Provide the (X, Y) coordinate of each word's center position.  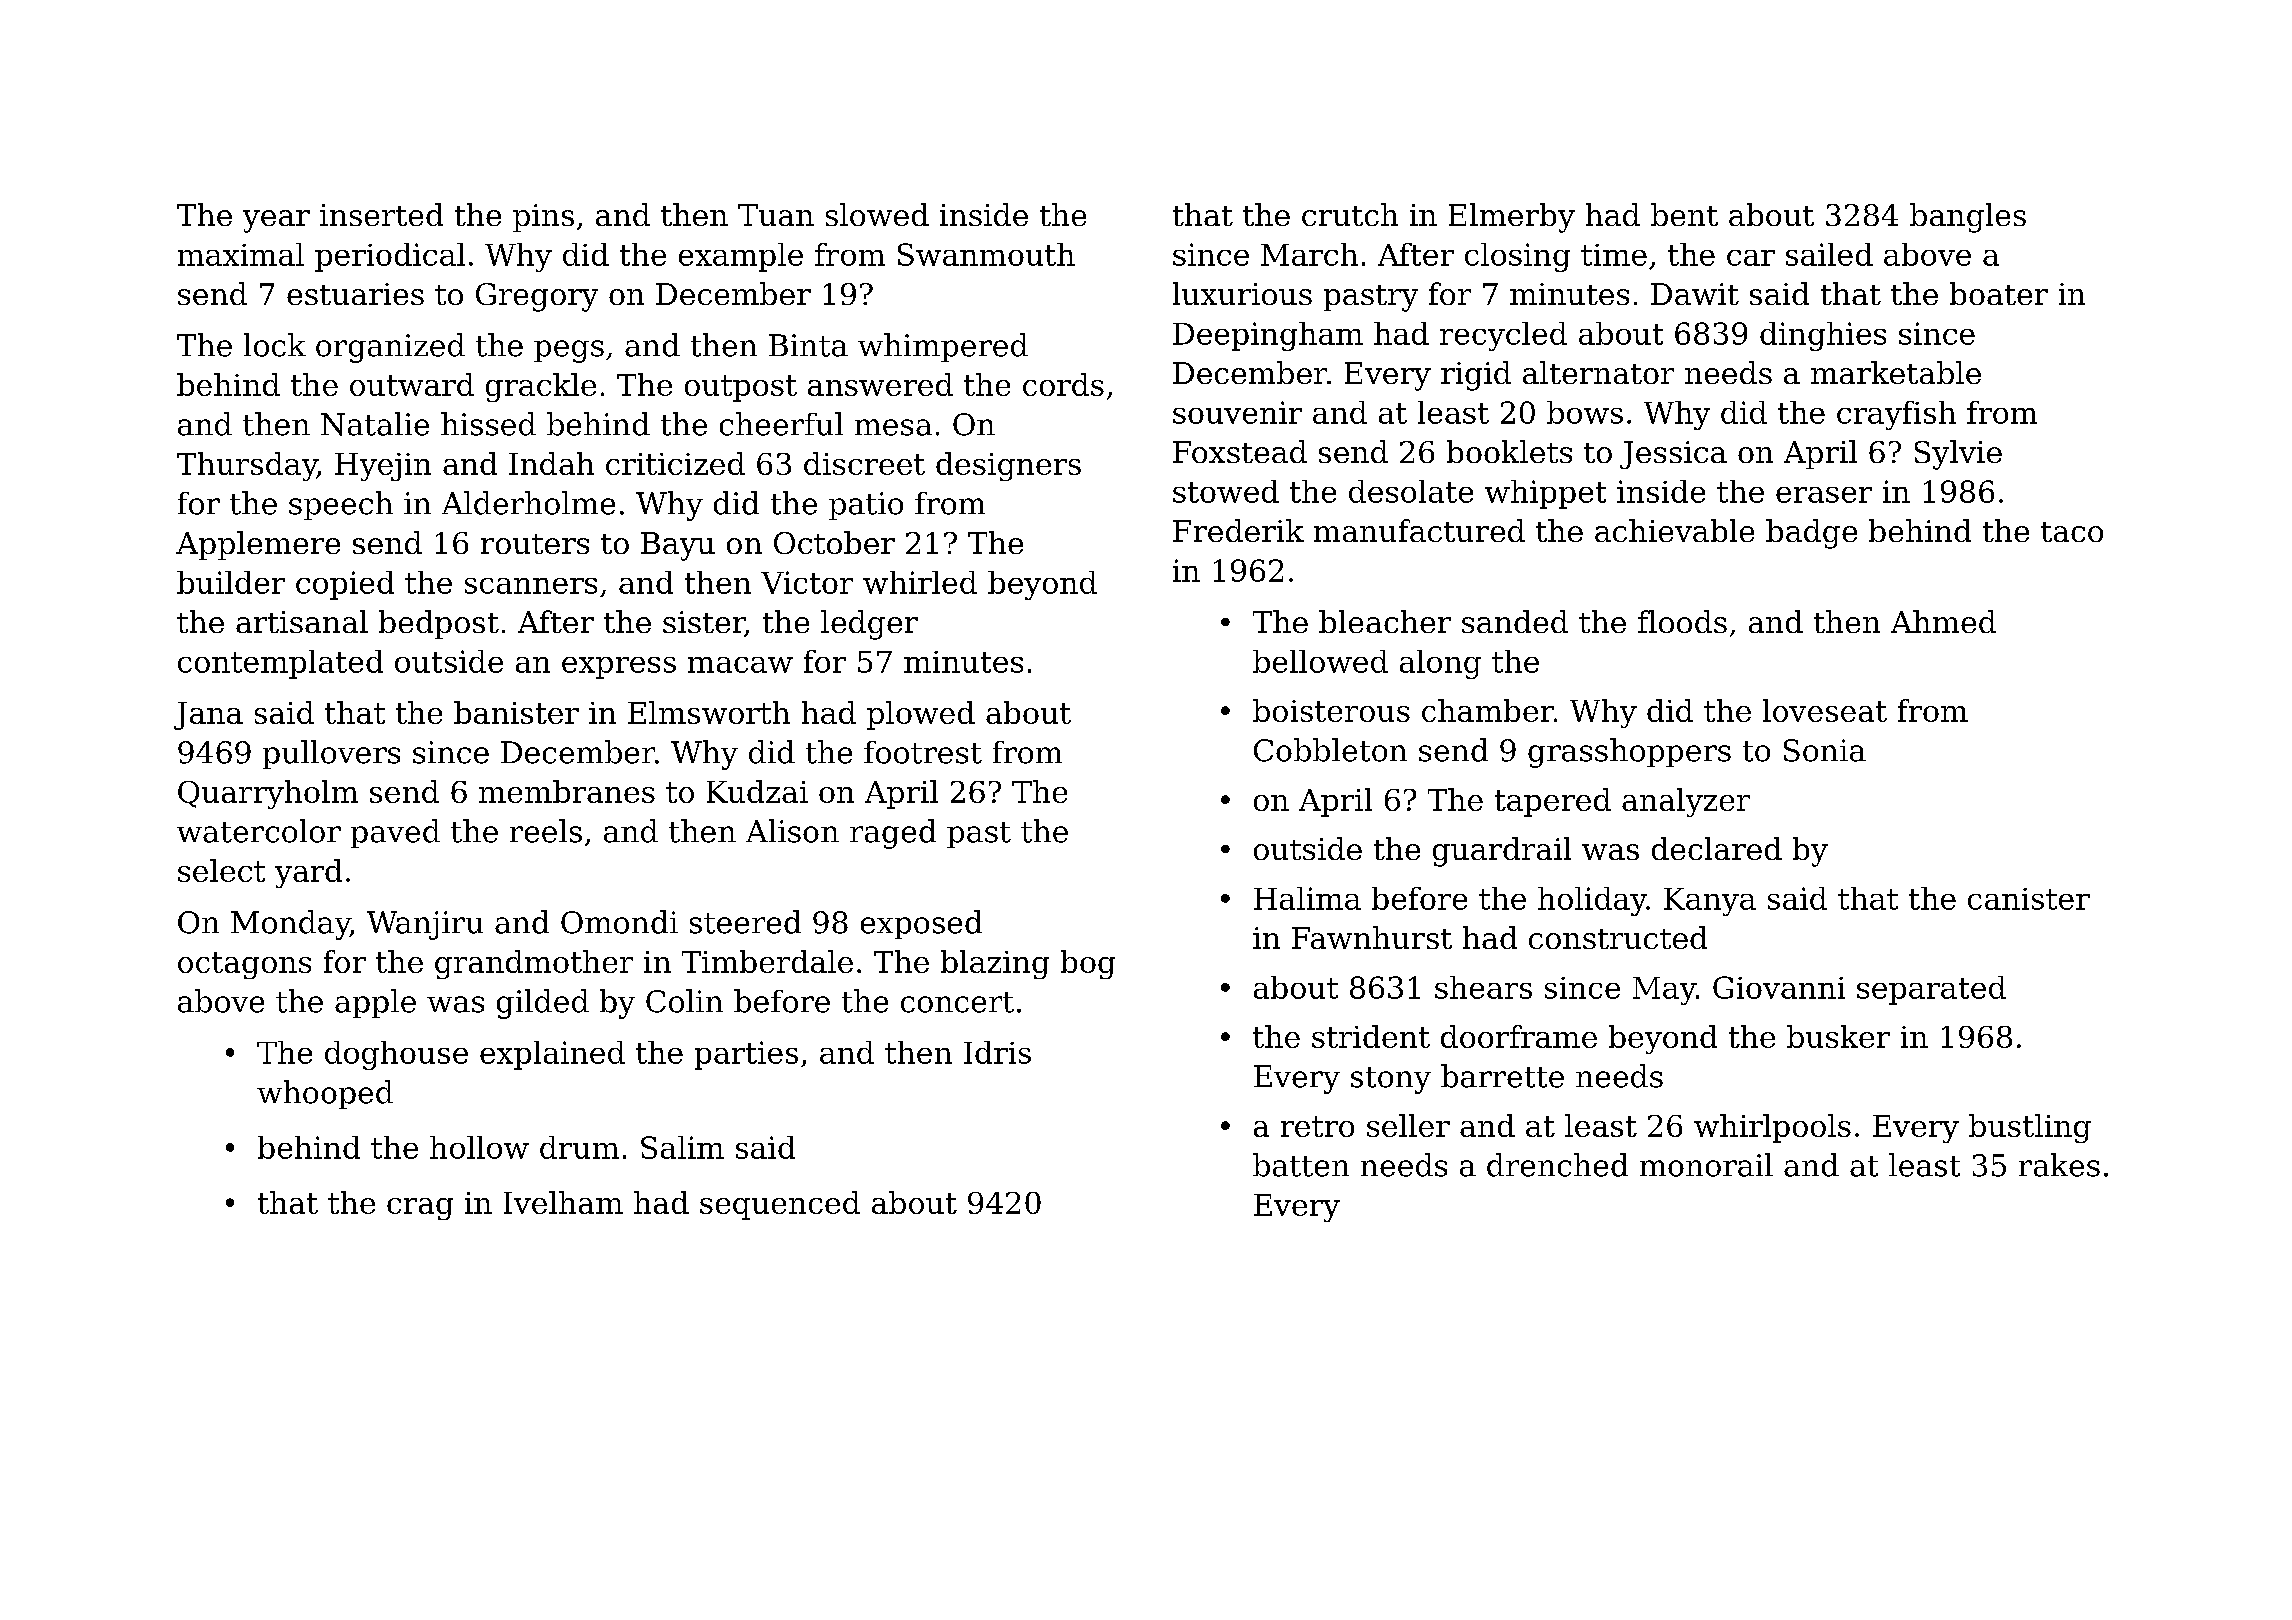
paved (395, 833)
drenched (1557, 1165)
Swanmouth (986, 254)
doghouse (396, 1055)
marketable (1896, 372)
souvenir (1237, 412)
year (276, 221)
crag (420, 1209)
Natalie (375, 424)
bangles (1968, 218)
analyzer (1686, 802)
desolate (1411, 491)
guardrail (1502, 852)
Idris (997, 1052)
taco (2072, 532)
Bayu (678, 546)
